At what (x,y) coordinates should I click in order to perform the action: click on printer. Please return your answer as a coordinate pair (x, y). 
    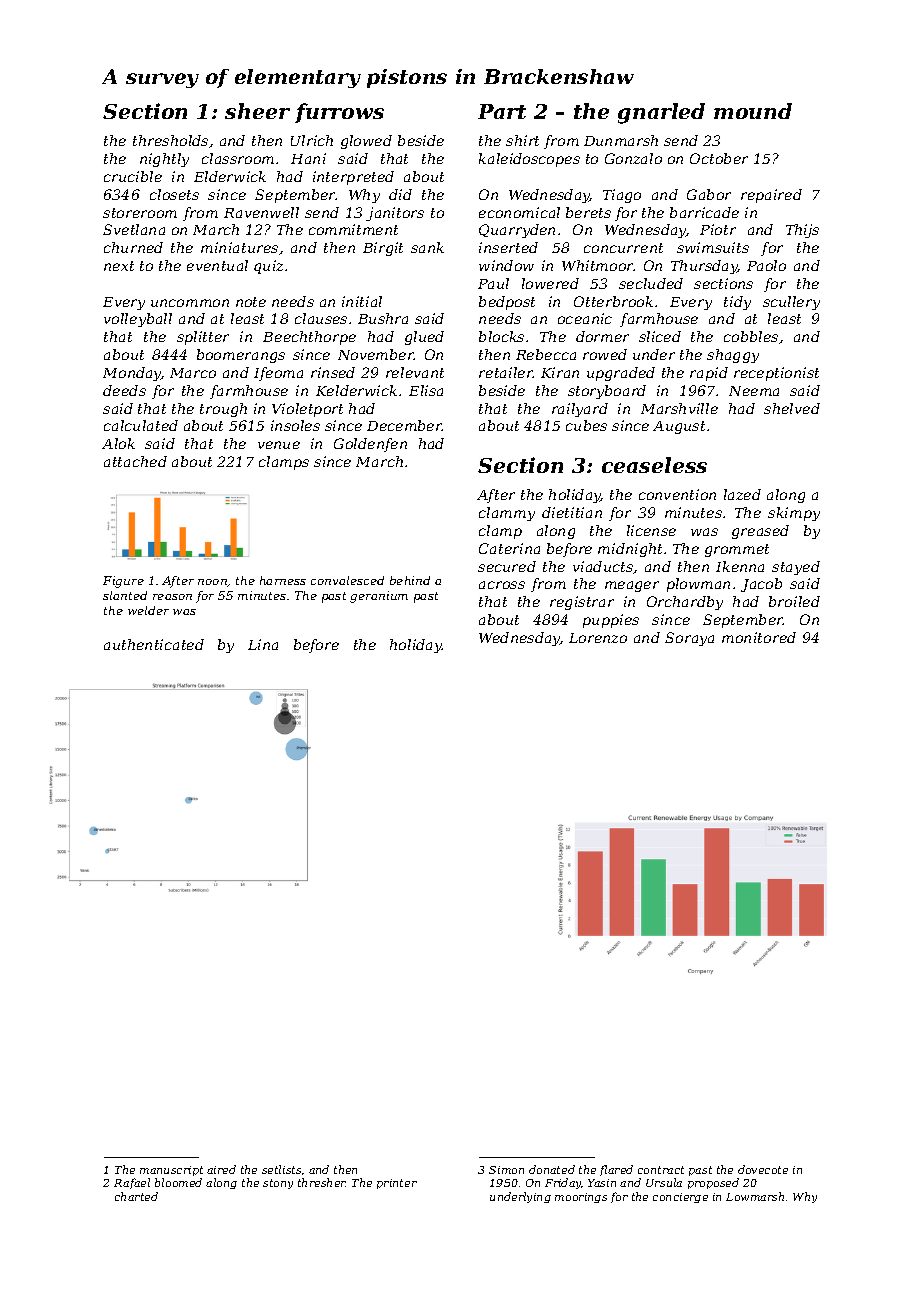
    Looking at the image, I should click on (397, 1184).
